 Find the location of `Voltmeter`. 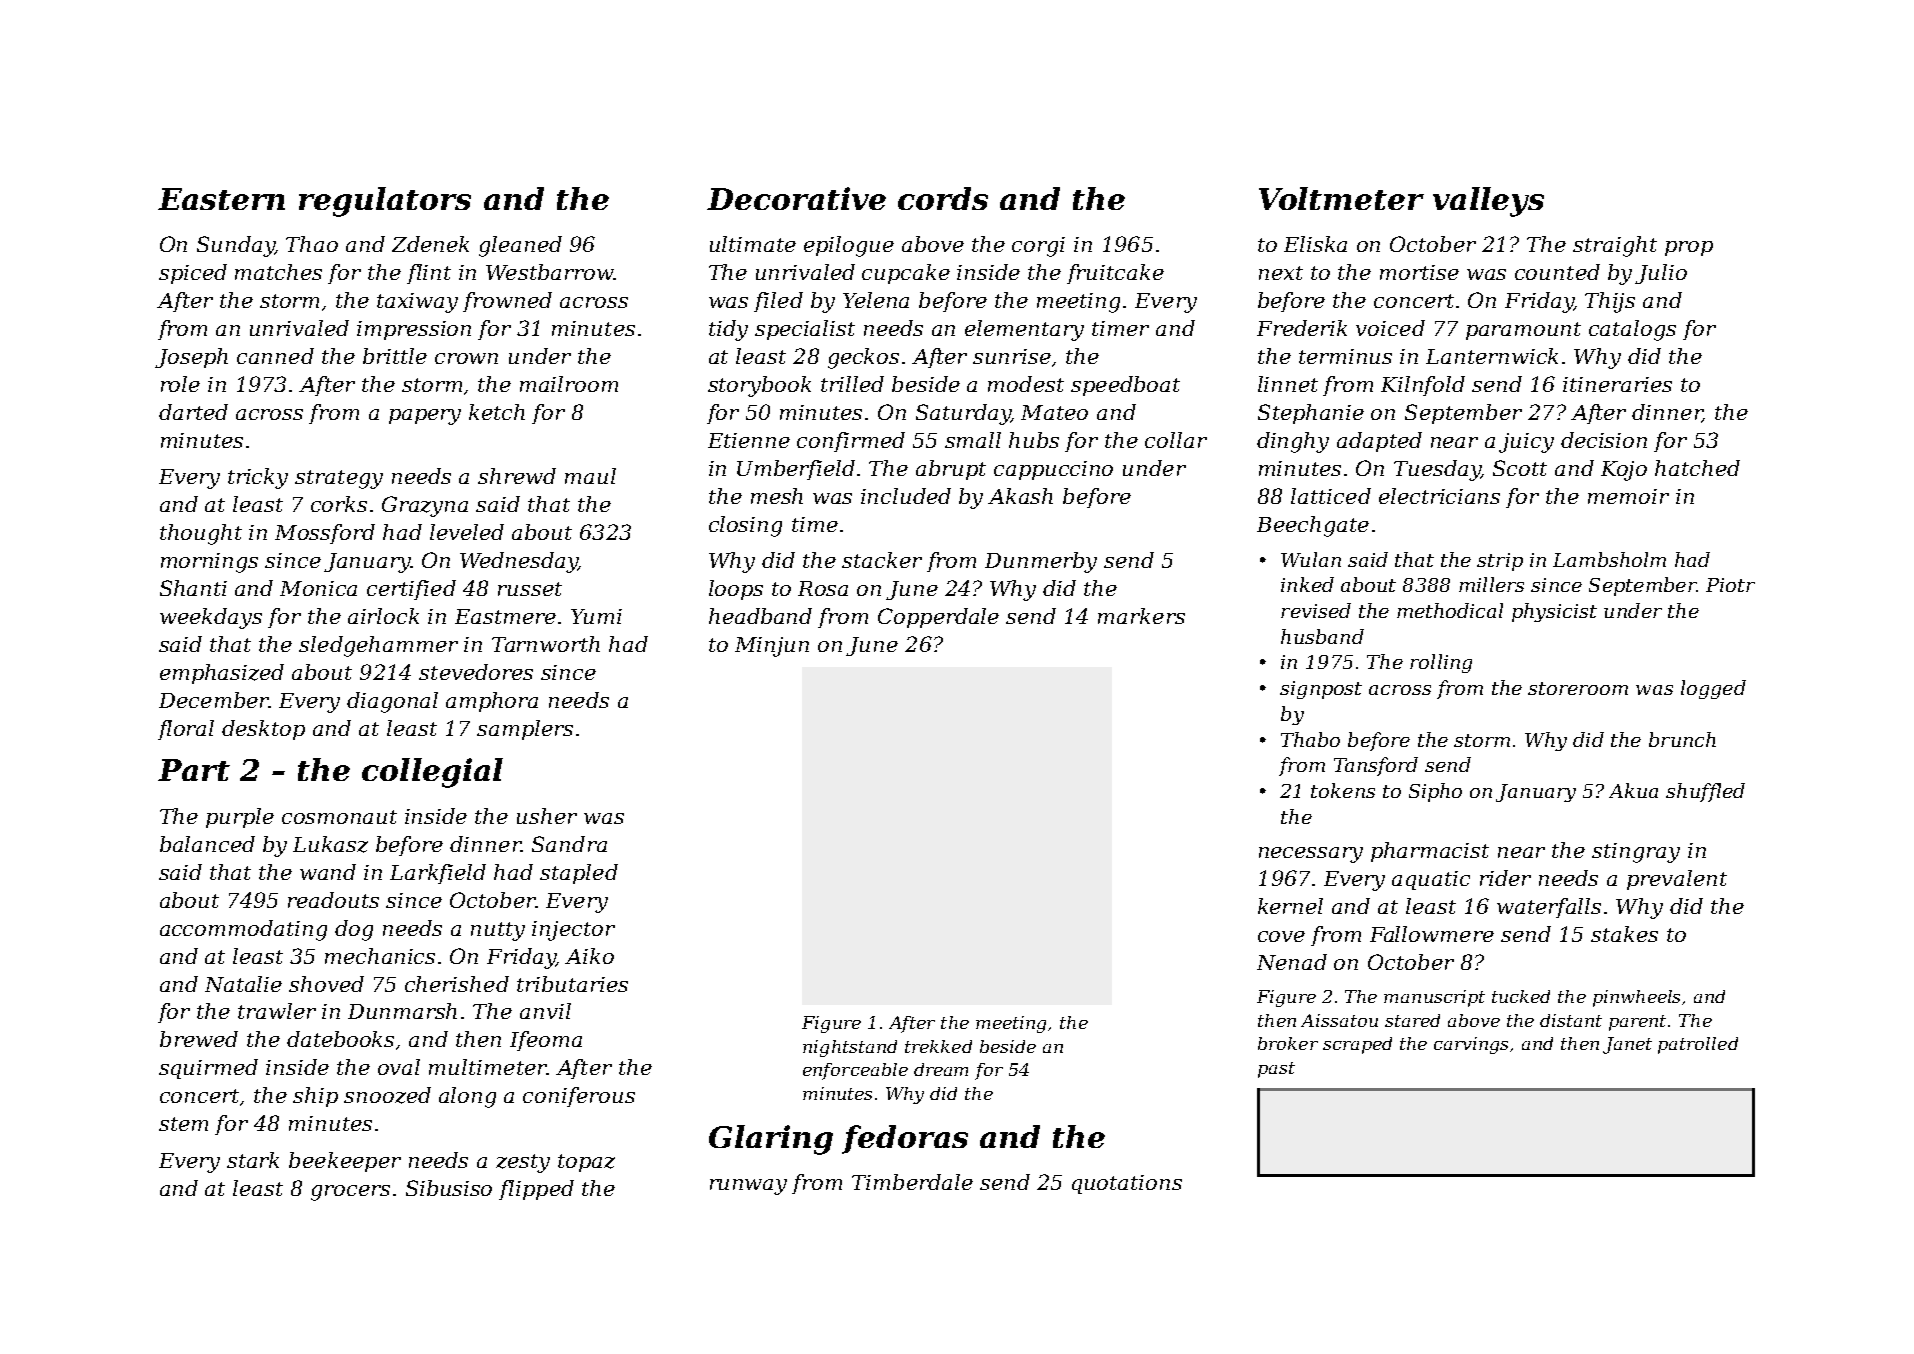

Voltmeter is located at coordinates (1341, 198).
